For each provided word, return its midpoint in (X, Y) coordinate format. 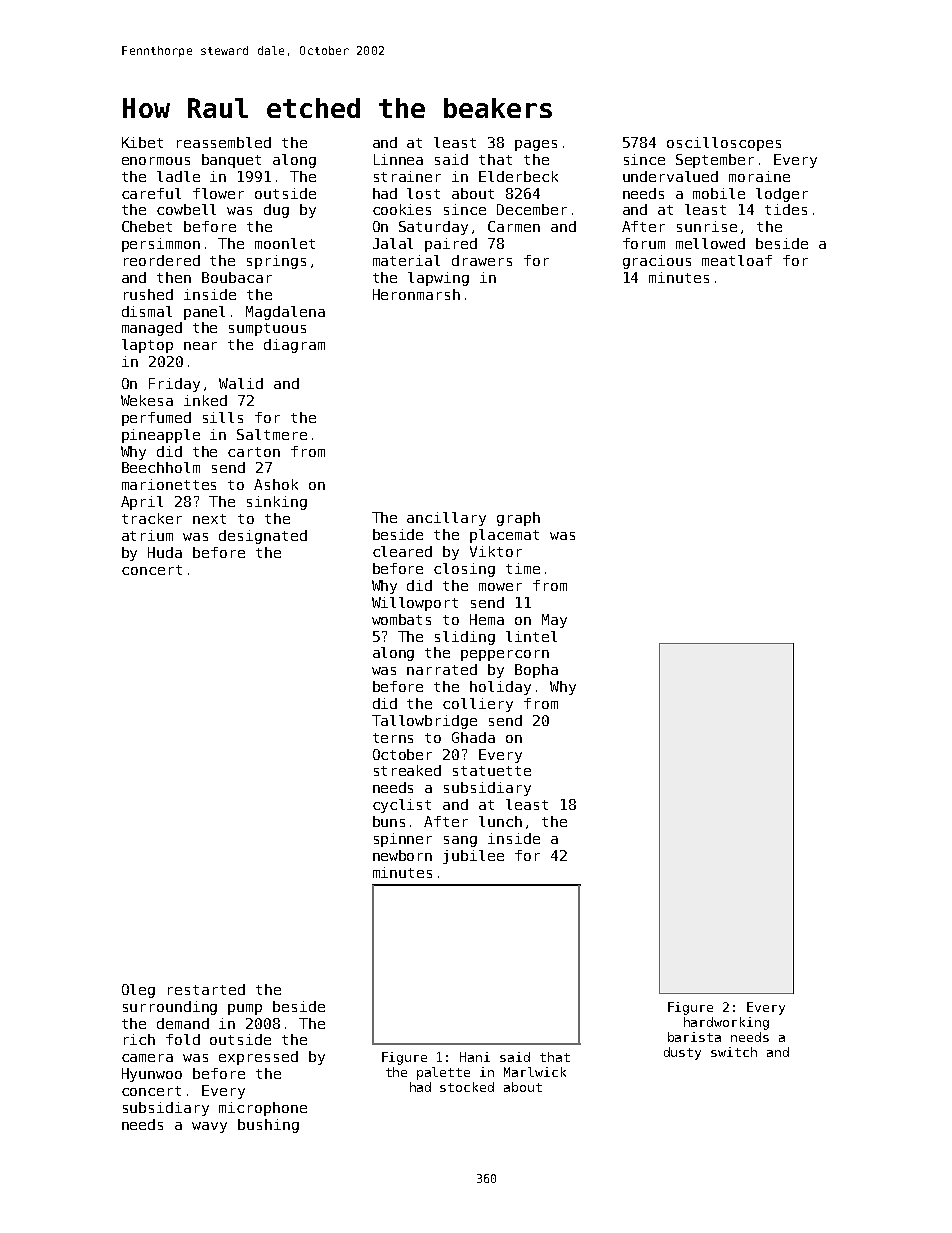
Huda (165, 552)
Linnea (398, 159)
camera (147, 1058)
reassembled (224, 142)
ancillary (446, 519)
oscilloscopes (724, 144)
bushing (268, 1126)
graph (518, 519)
